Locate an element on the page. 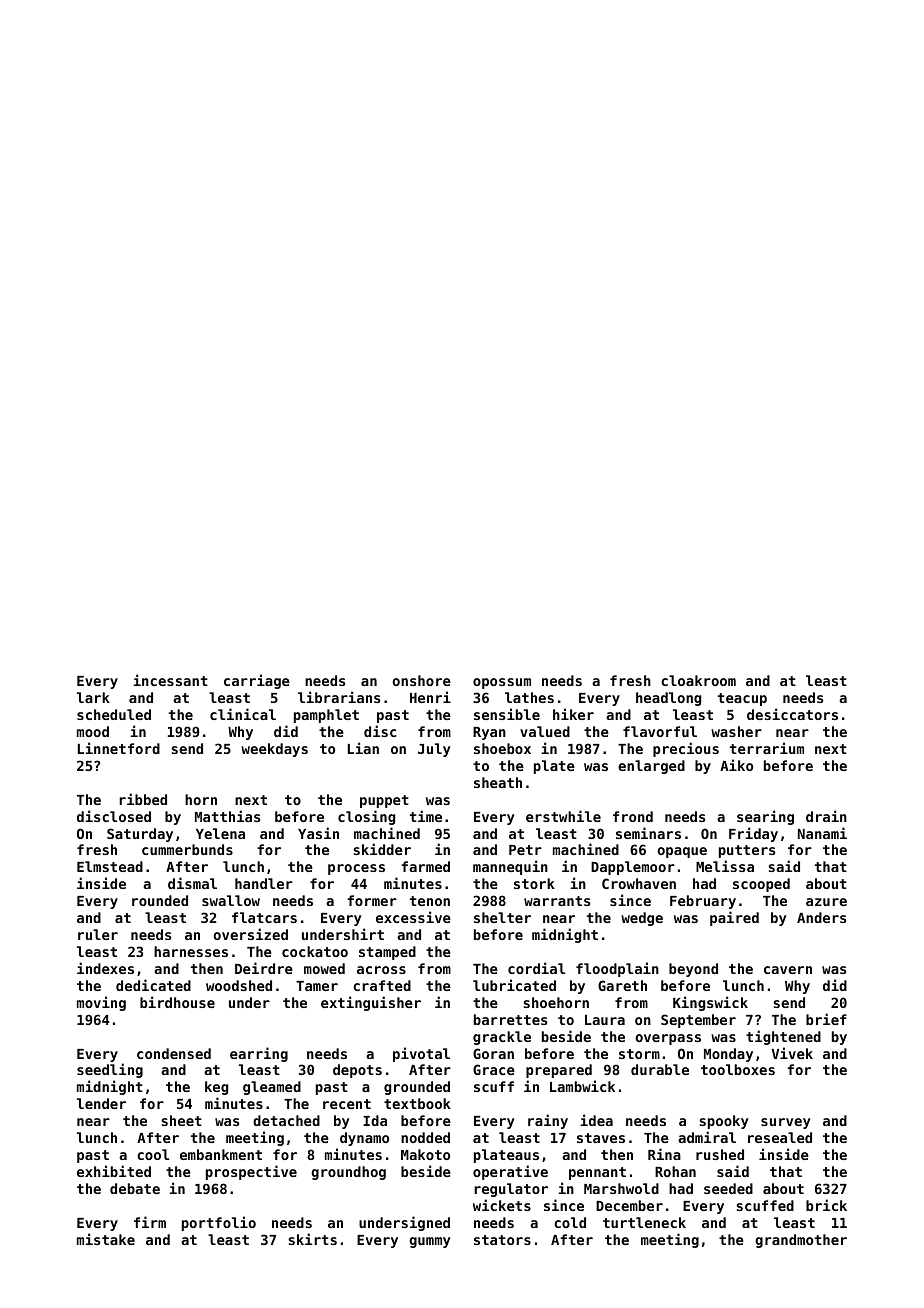  mistake is located at coordinates (106, 1239).
